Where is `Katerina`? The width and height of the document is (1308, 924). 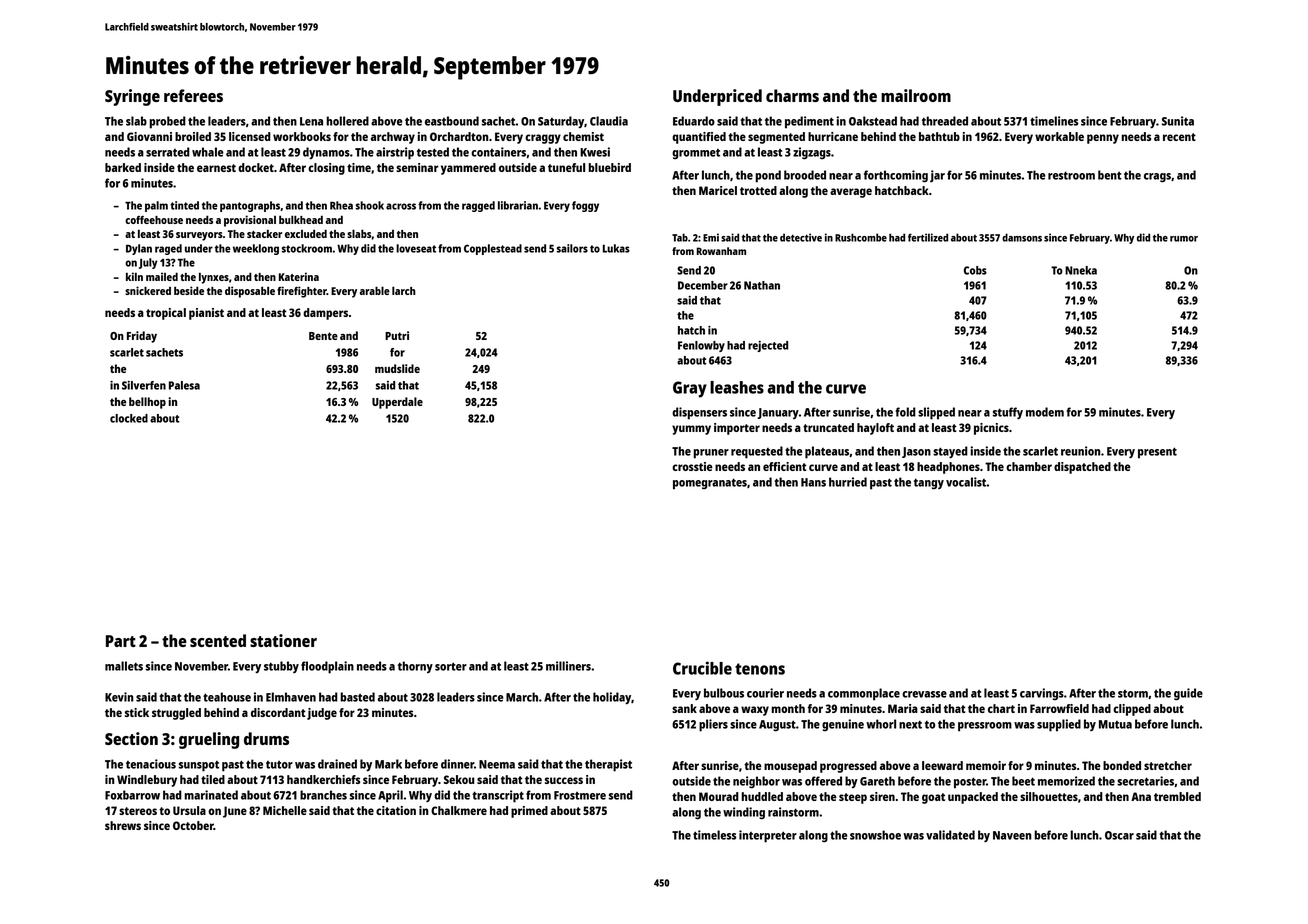 Katerina is located at coordinates (299, 276).
